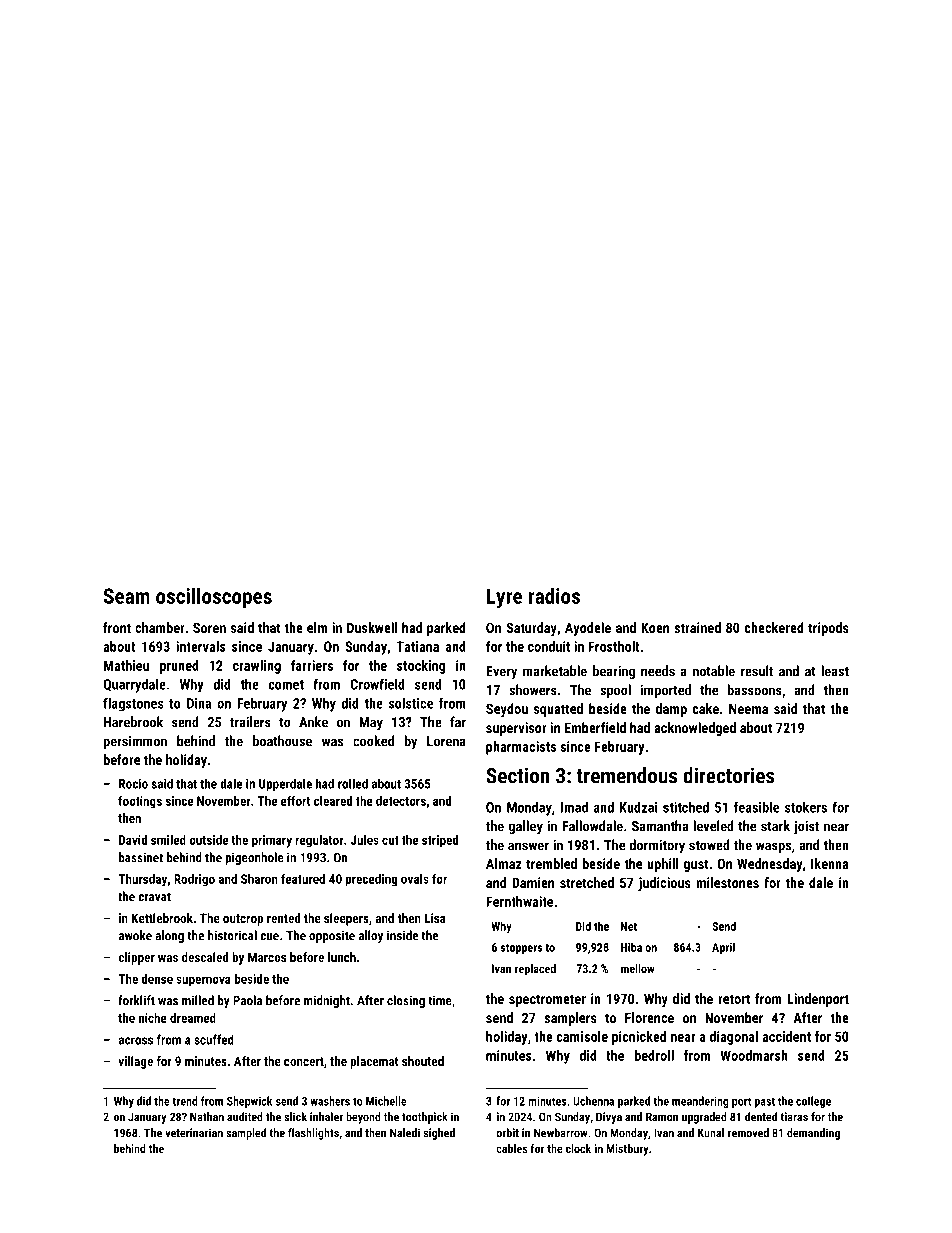 The width and height of the screenshot is (952, 1233). What do you see at coordinates (372, 627) in the screenshot?
I see `Duskwell` at bounding box center [372, 627].
